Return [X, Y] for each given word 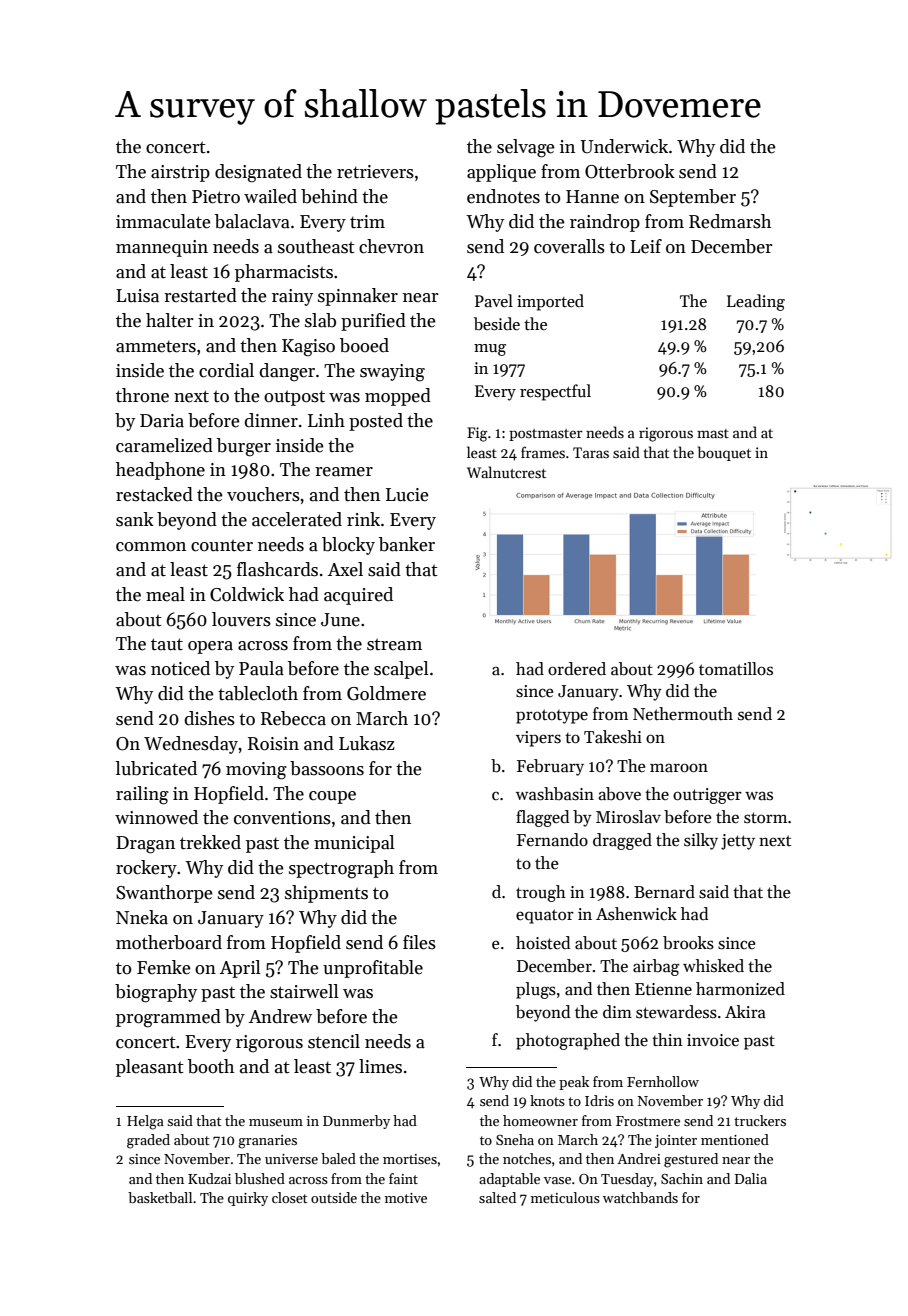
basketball [160, 1197]
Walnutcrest [506, 472]
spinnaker [358, 297]
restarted [200, 295]
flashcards [277, 569]
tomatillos [736, 669]
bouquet [724, 453]
